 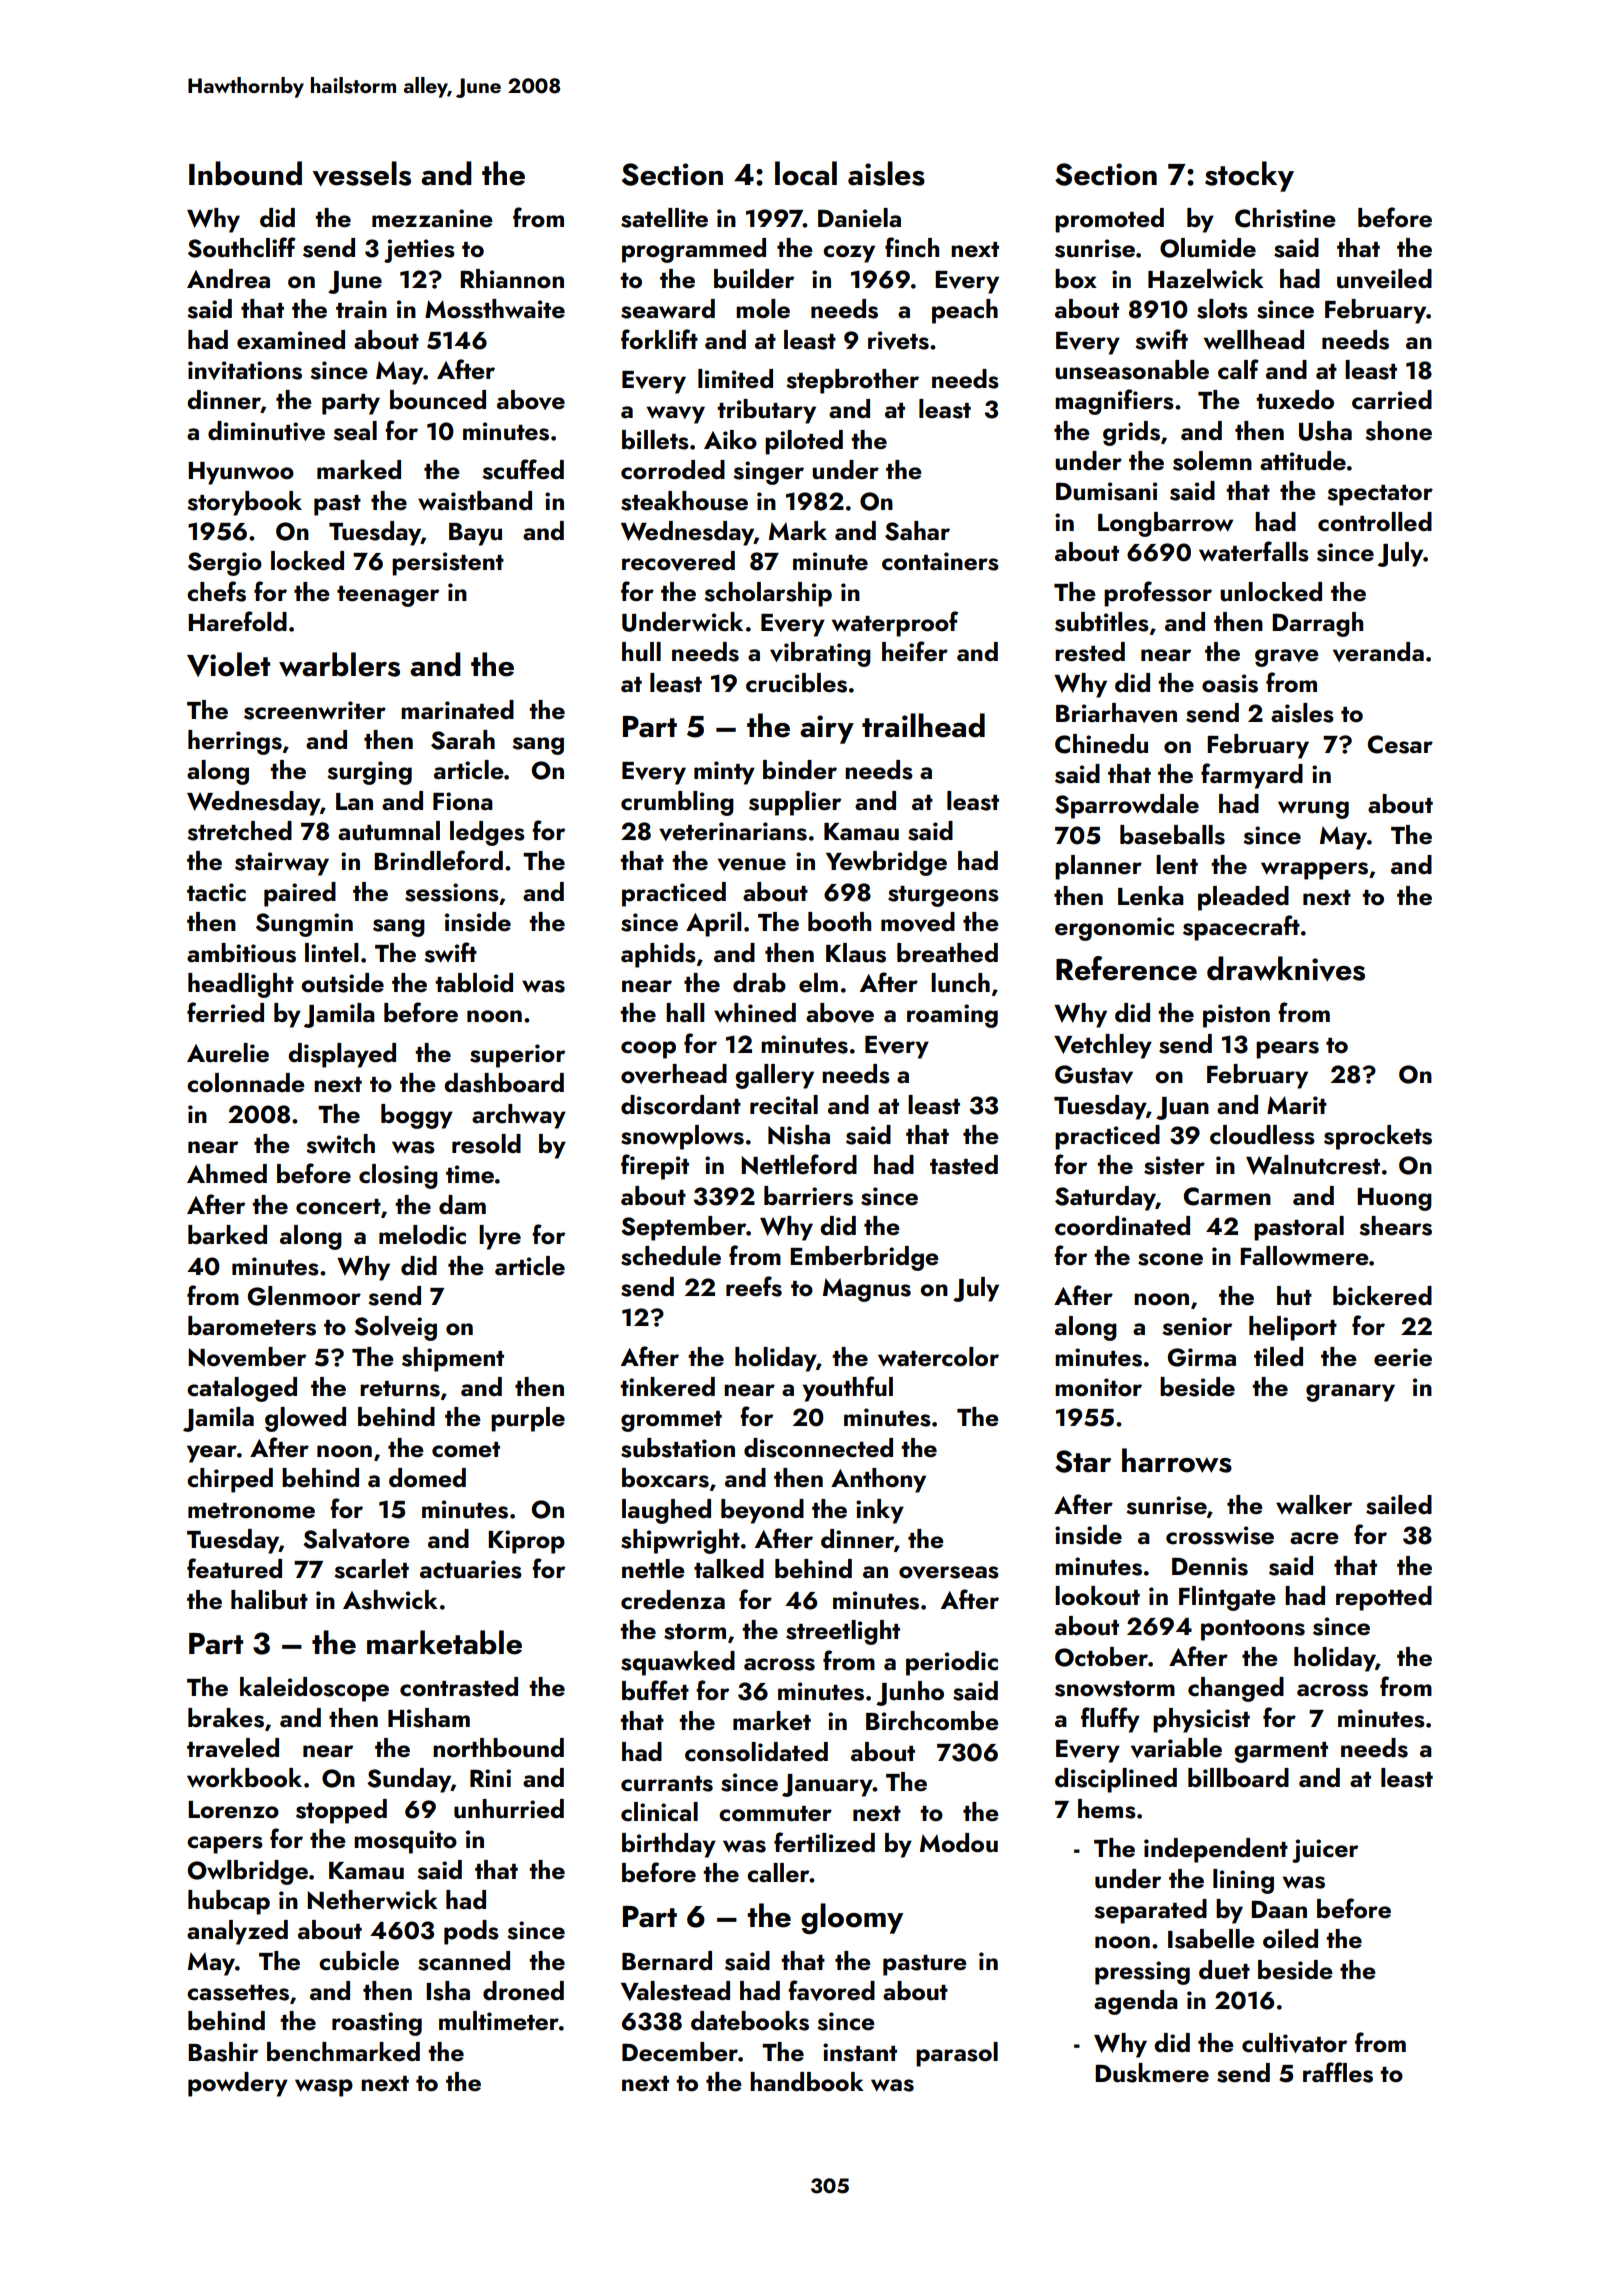 I want to click on train, so click(x=361, y=309).
